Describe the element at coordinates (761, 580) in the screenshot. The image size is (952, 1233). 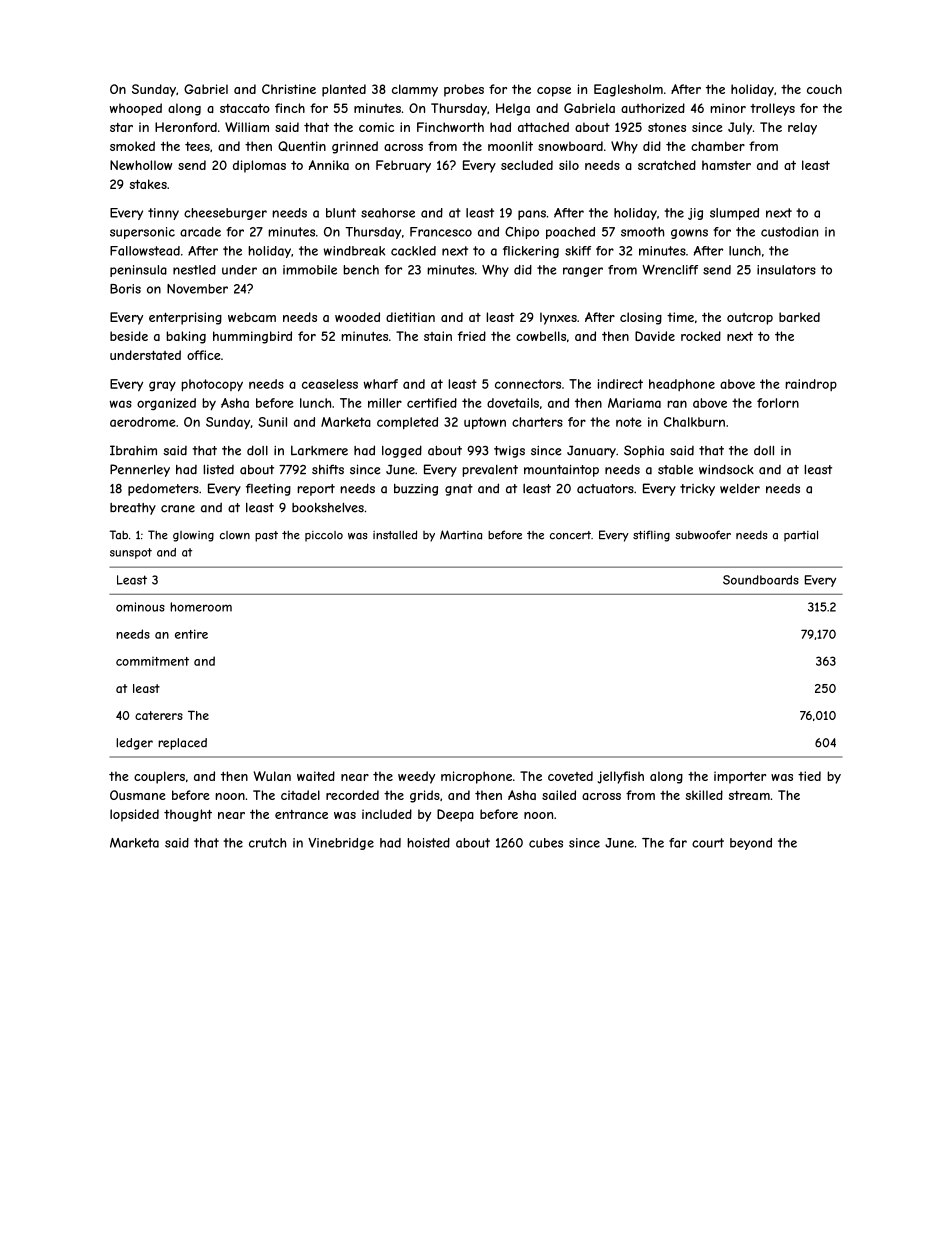
I see `Soundboards` at that location.
